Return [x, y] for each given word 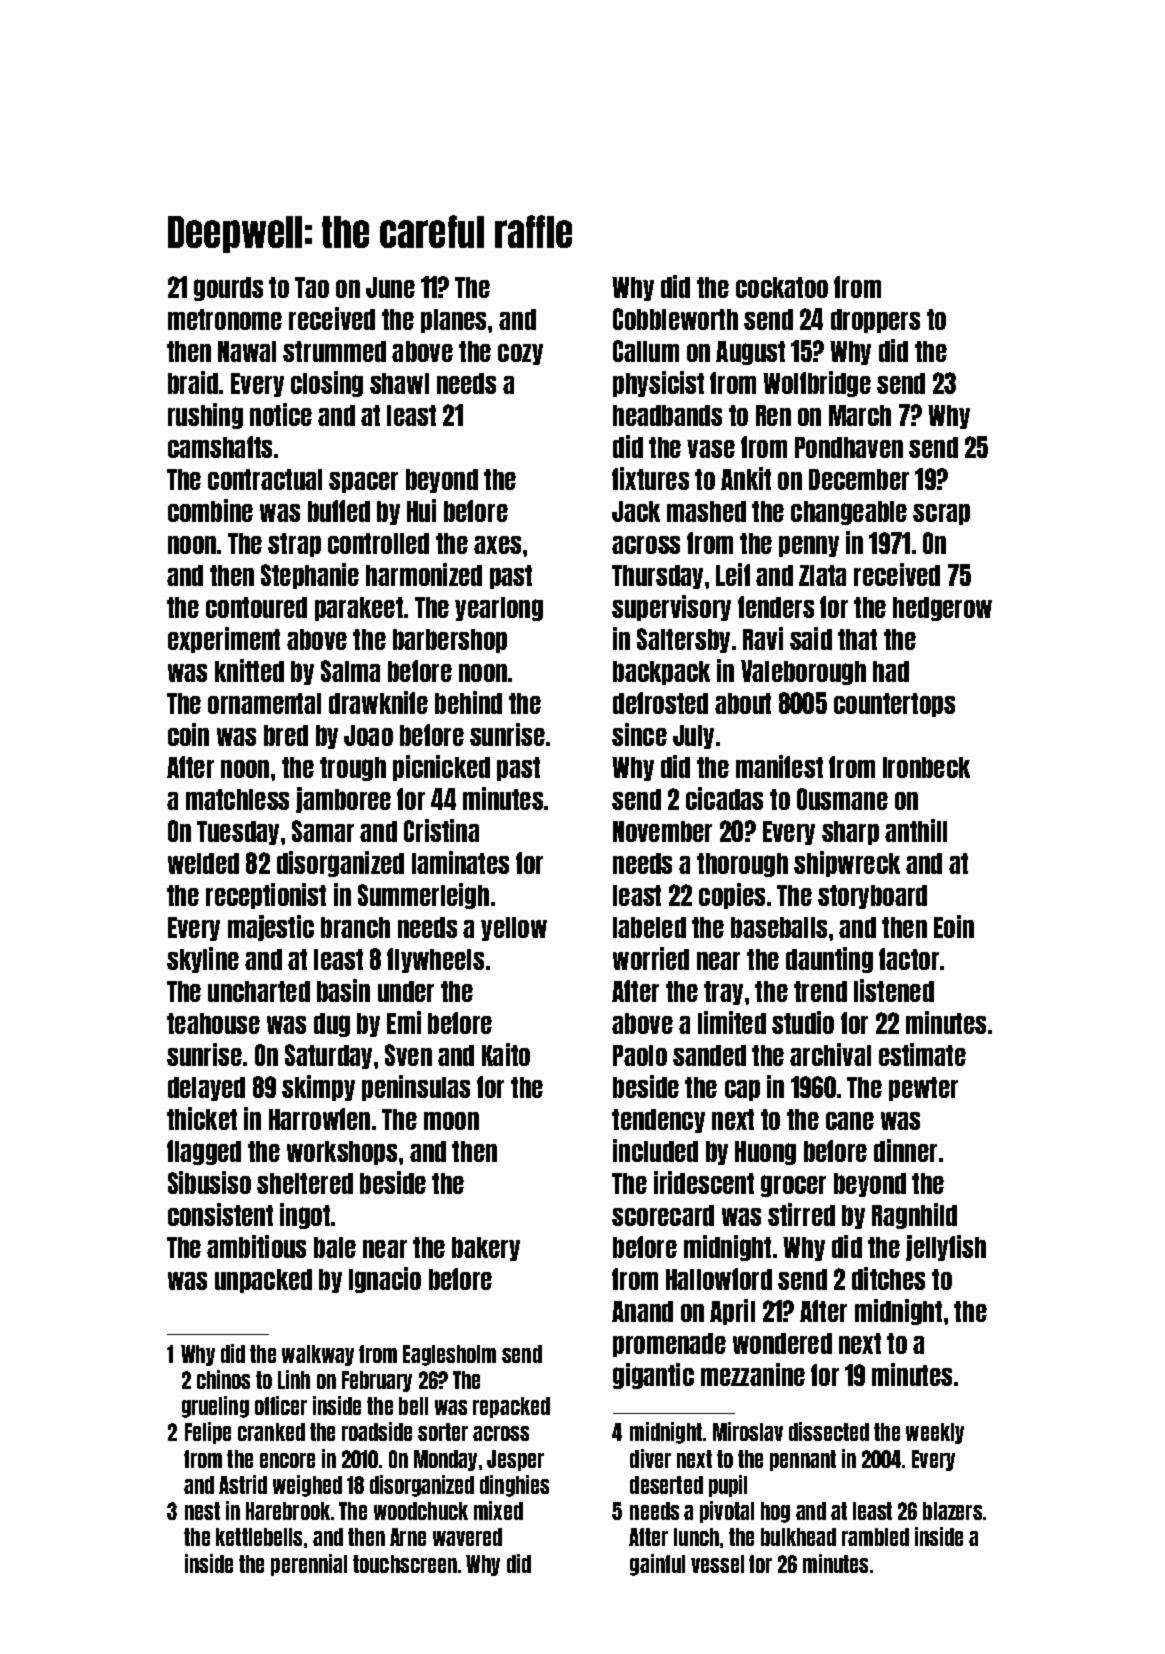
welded [203, 863]
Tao [312, 287]
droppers [875, 321]
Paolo [640, 1055]
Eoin [954, 926]
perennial [309, 1565]
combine [210, 510]
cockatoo [782, 287]
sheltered [305, 1183]
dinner [905, 1150]
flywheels [435, 960]
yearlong [499, 609]
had [891, 671]
